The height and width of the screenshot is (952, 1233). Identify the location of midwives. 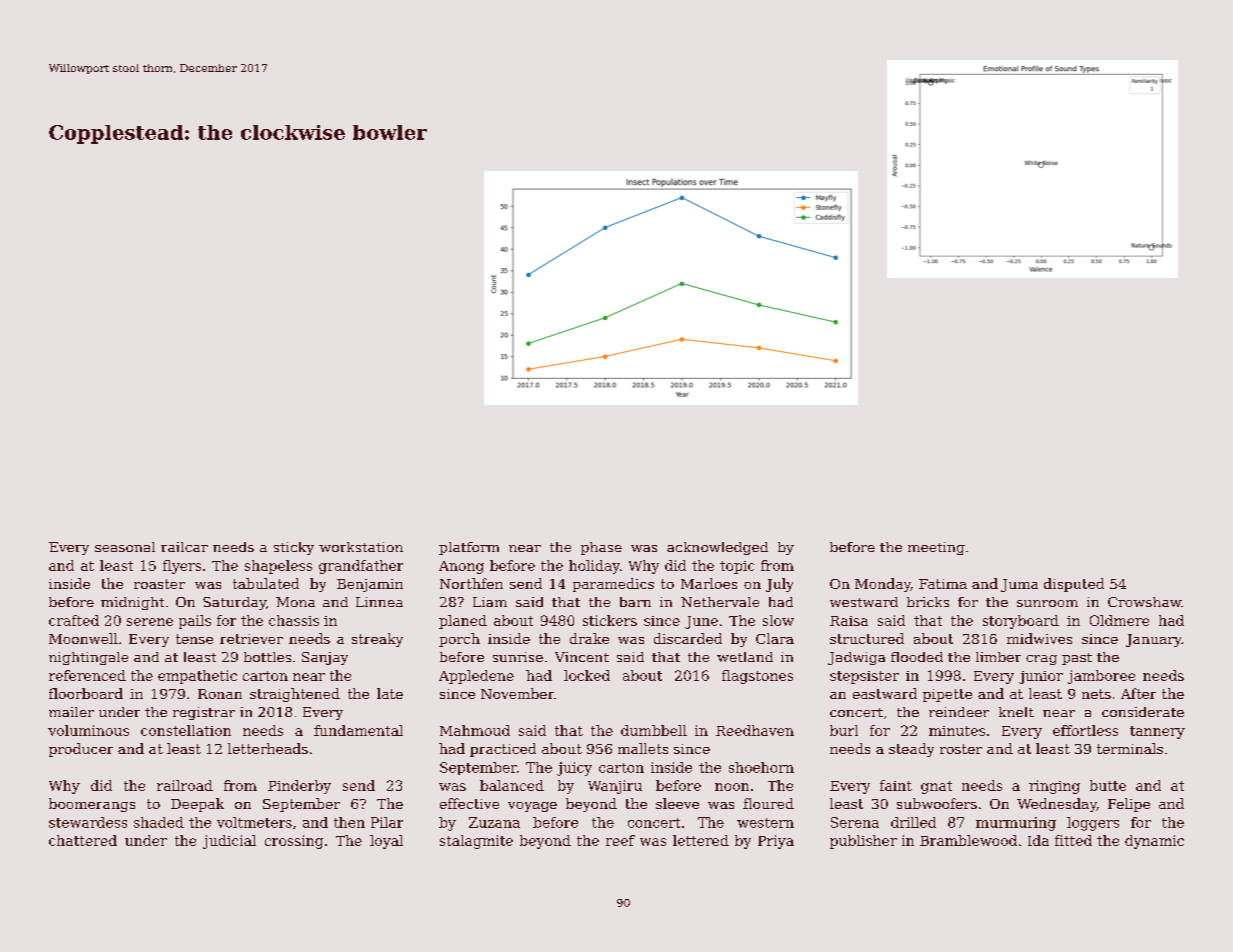
(1039, 638).
